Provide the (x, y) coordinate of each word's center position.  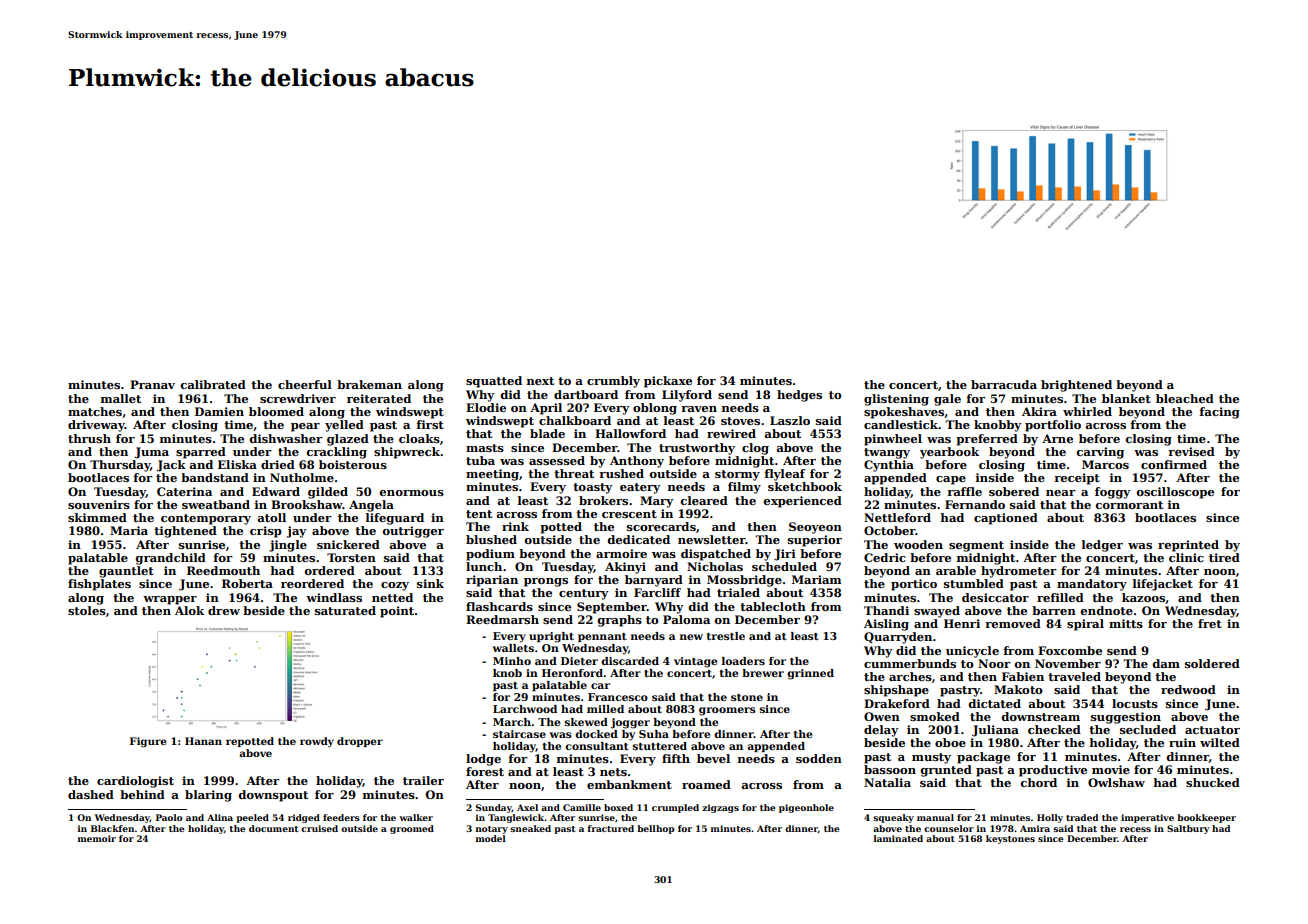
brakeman (369, 384)
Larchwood (525, 709)
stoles (87, 610)
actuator (1212, 730)
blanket (1126, 398)
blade (547, 433)
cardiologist (135, 782)
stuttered (660, 746)
